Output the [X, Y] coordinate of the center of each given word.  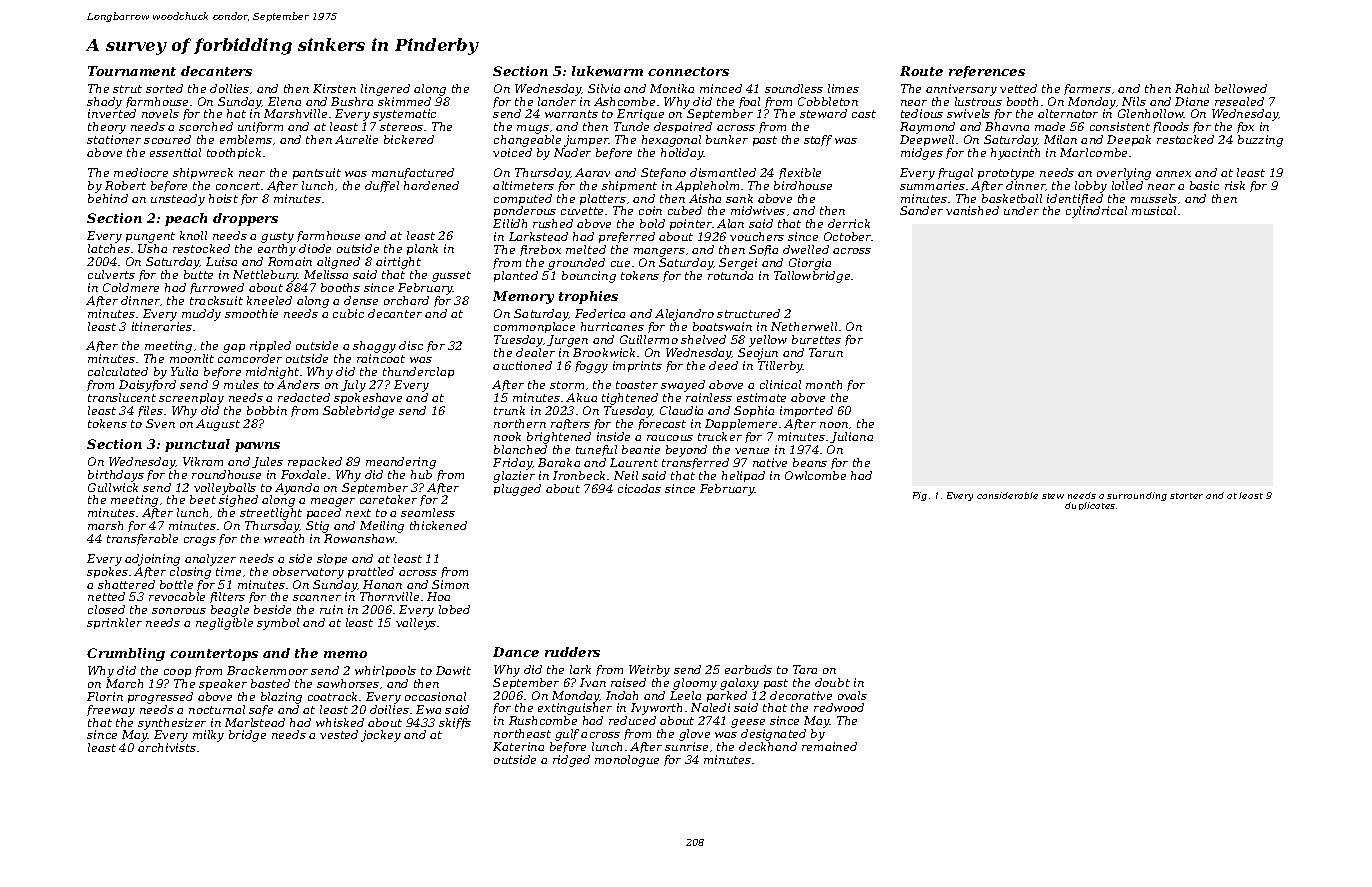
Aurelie [356, 139]
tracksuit [216, 300]
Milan [1060, 139]
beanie [641, 449]
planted [516, 276]
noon [834, 425]
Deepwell [927, 140]
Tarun [826, 352]
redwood [839, 707]
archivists [167, 747]
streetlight [271, 514]
